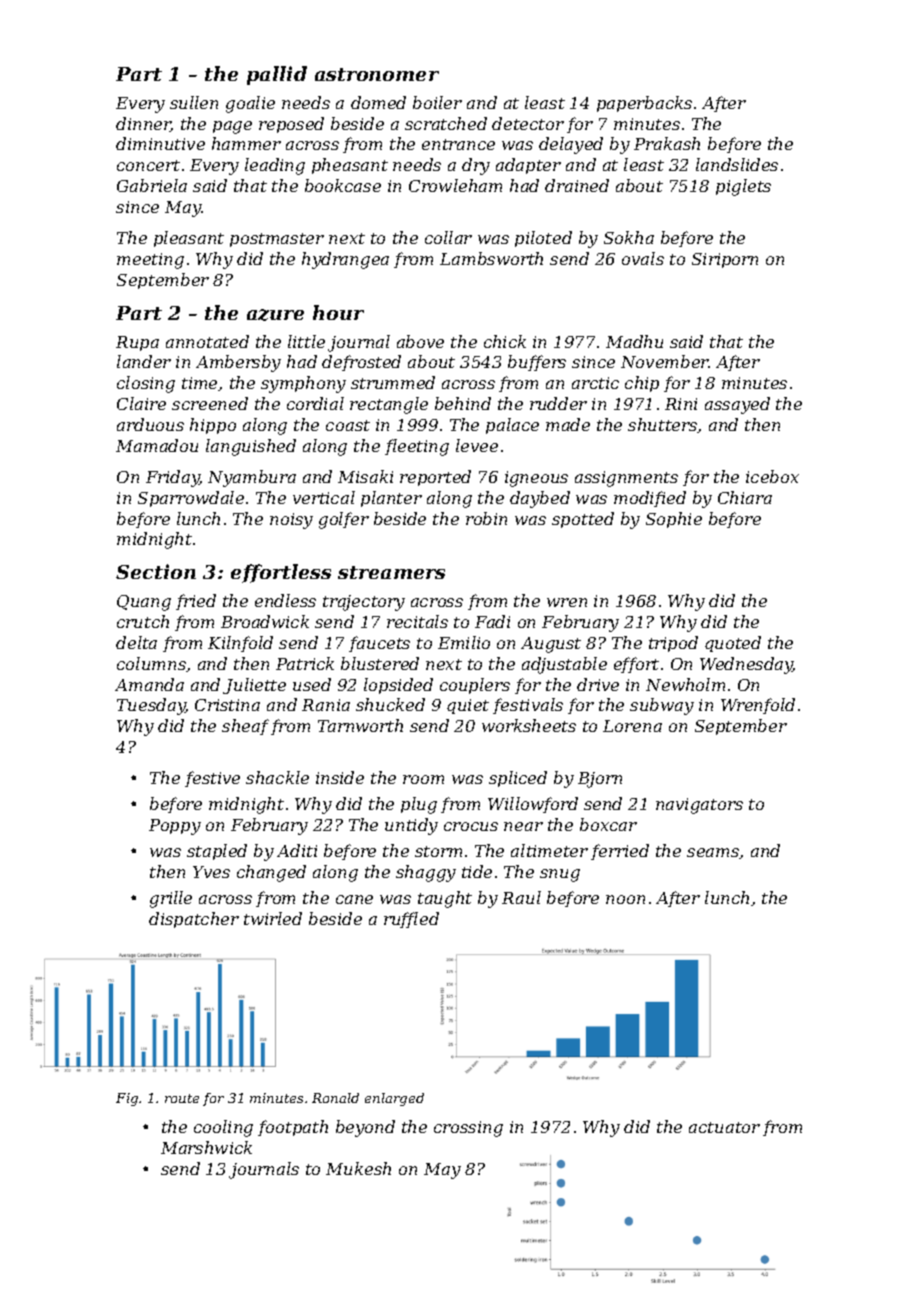  I want to click on quoted, so click(733, 644).
